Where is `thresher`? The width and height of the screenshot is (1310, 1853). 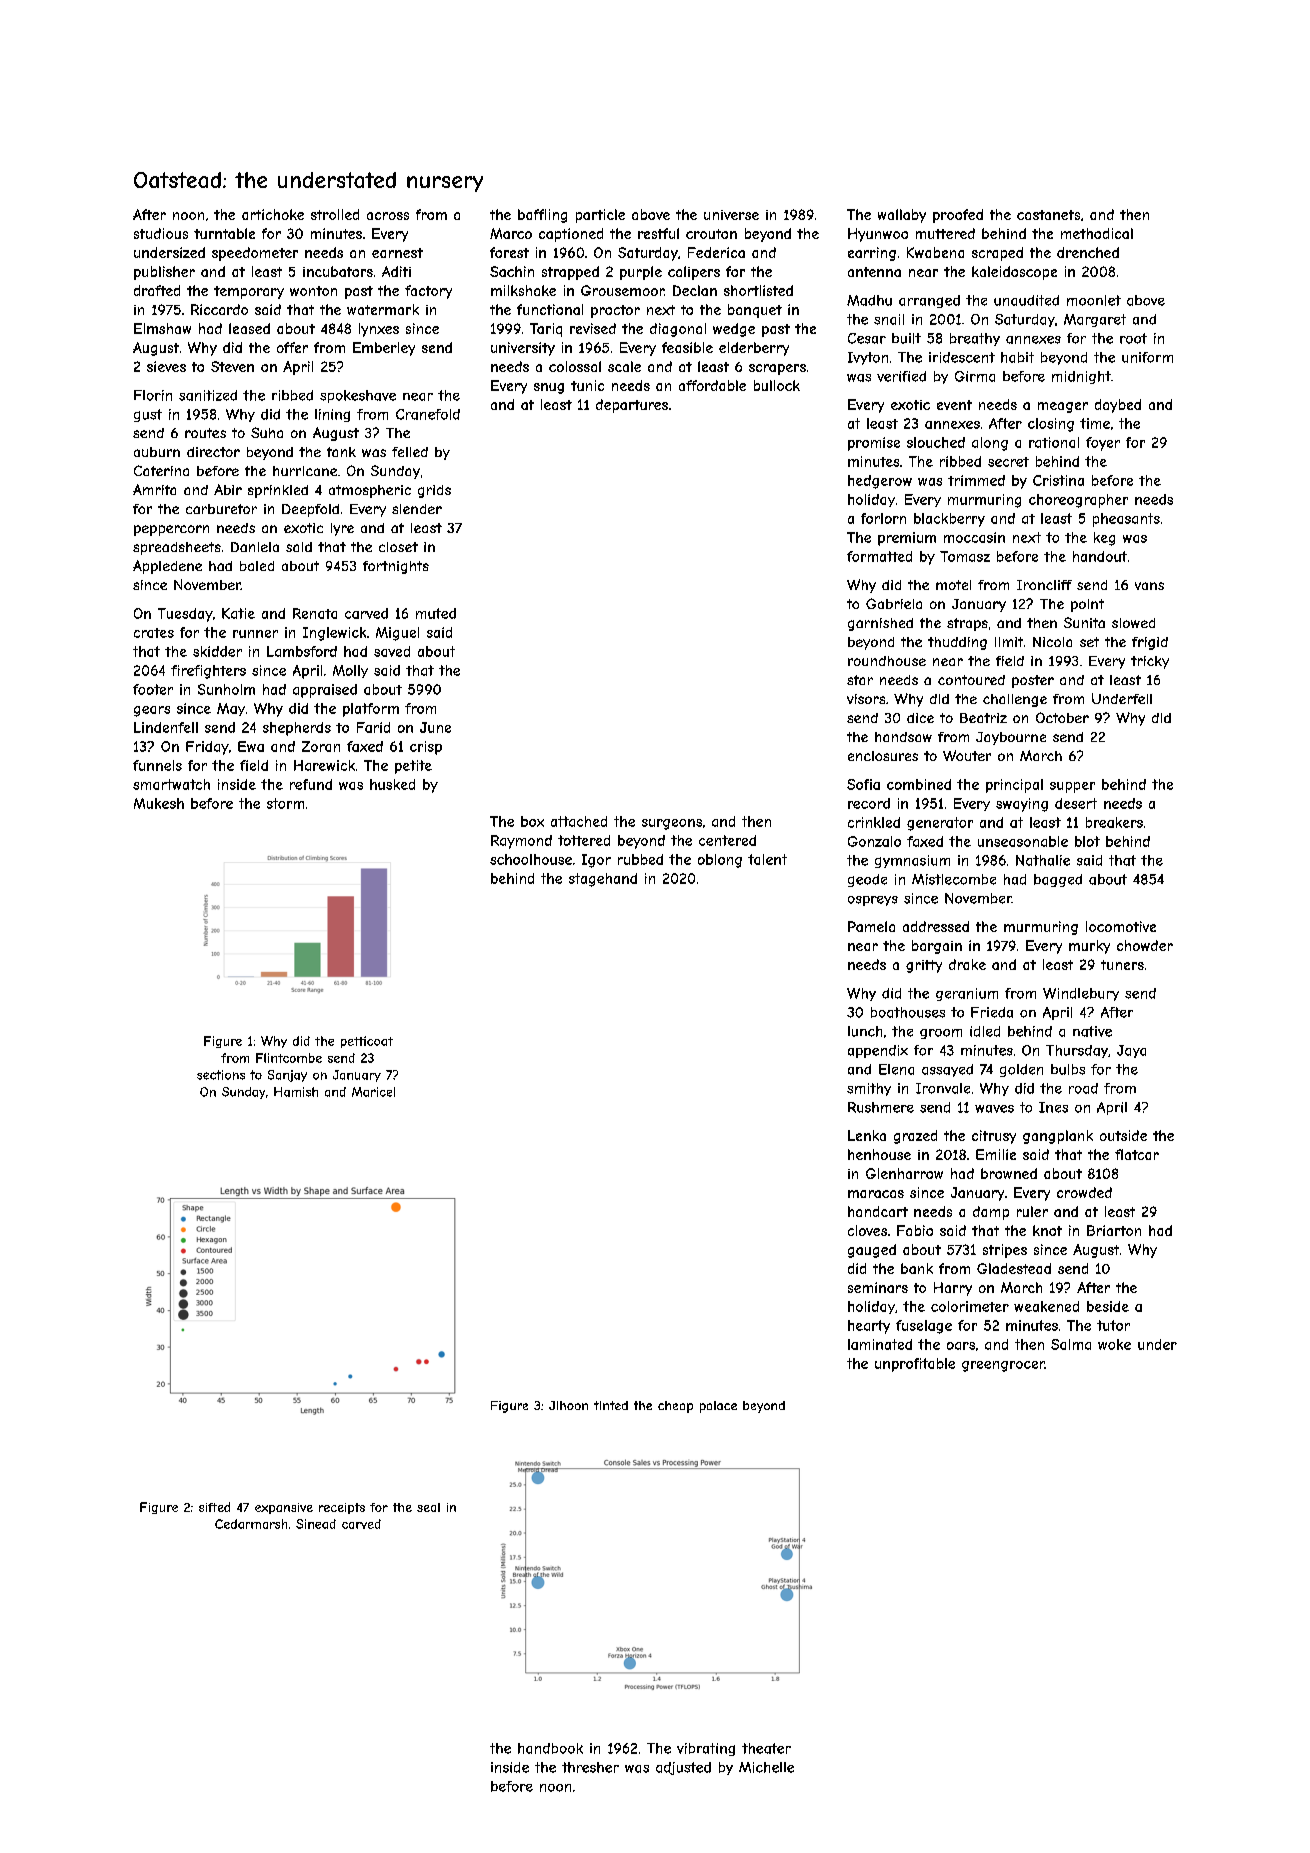 thresher is located at coordinates (590, 1767).
